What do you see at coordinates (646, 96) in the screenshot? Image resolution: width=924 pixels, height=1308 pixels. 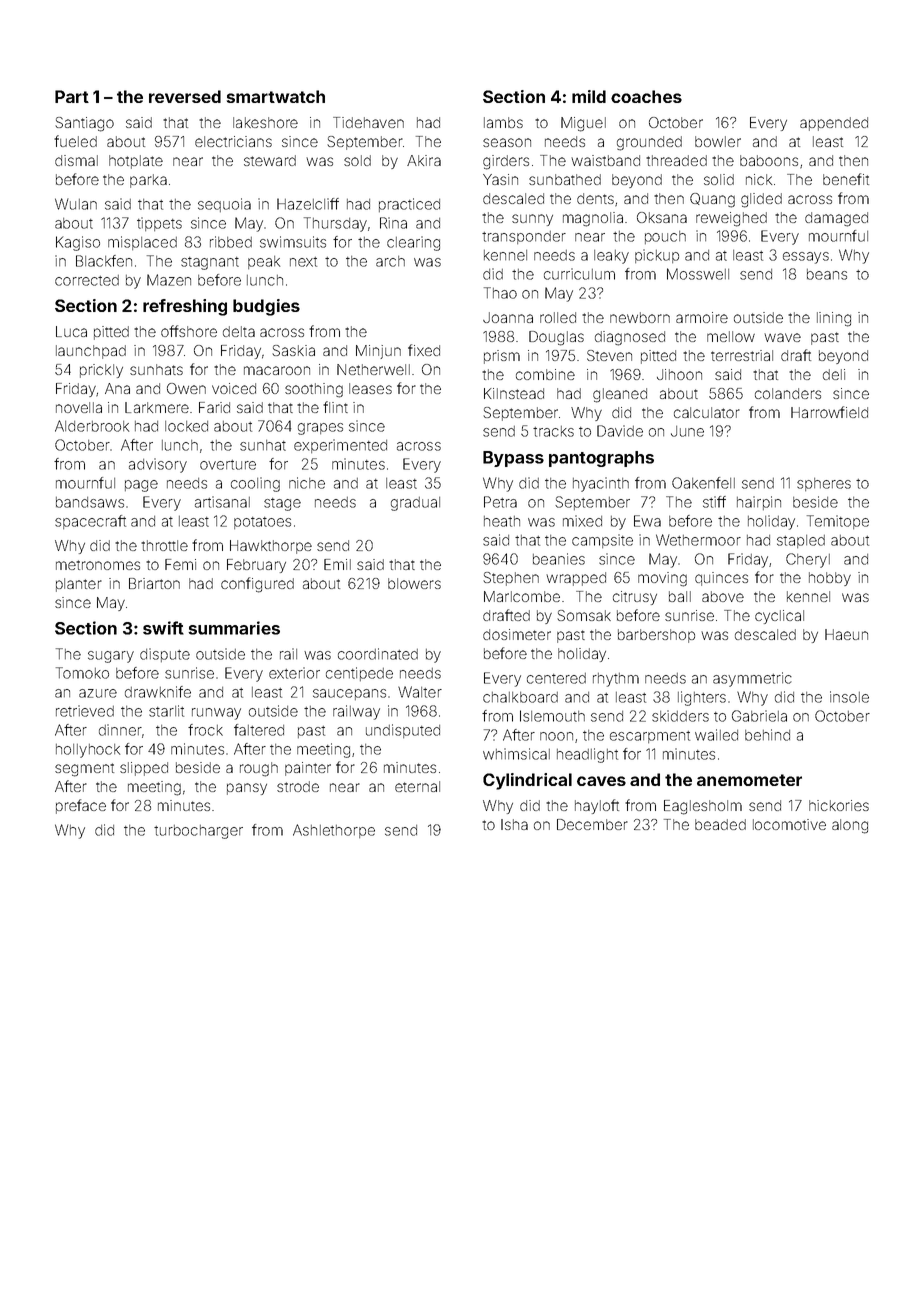 I see `coaches` at bounding box center [646, 96].
